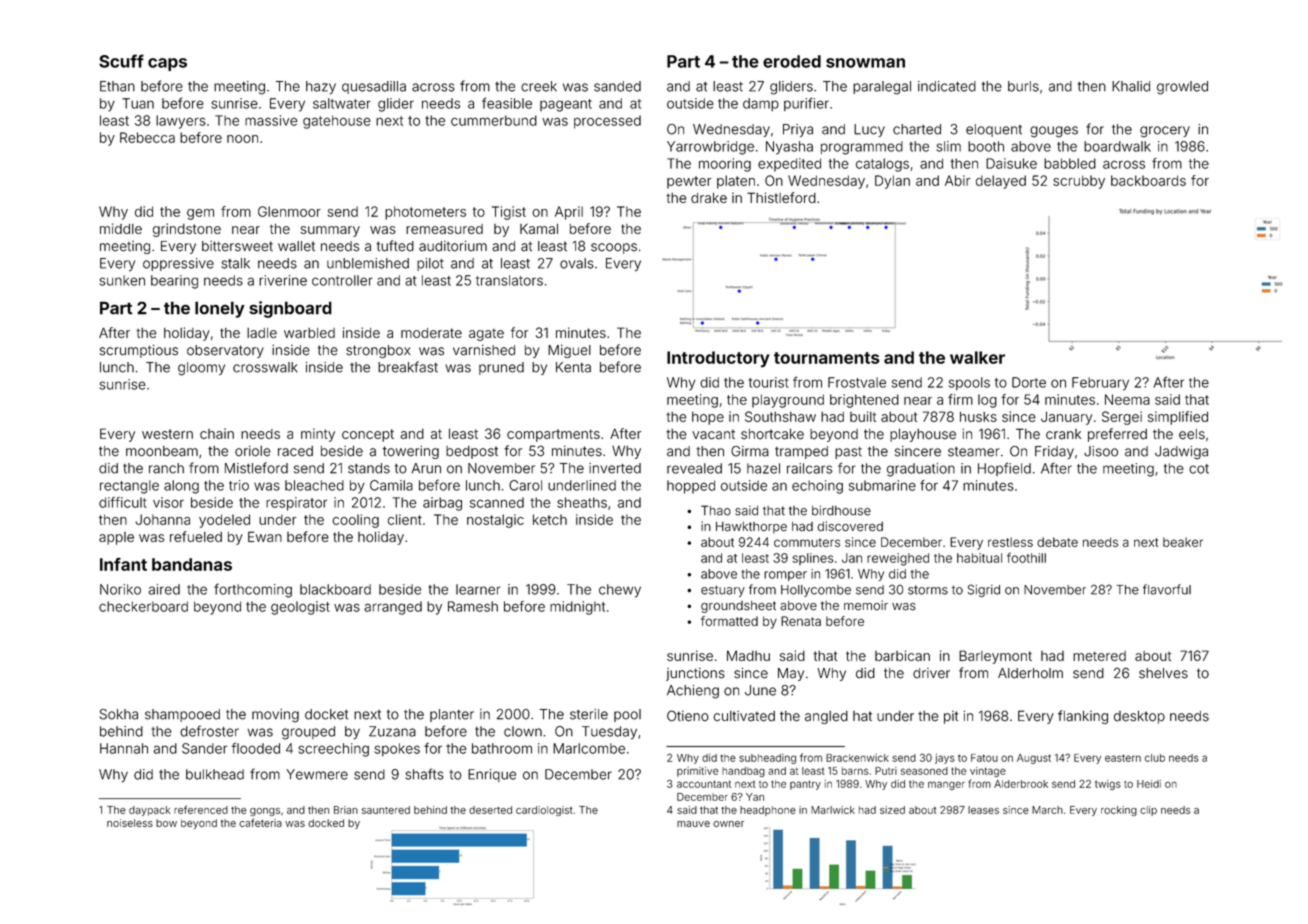 The width and height of the image is (1308, 924). Describe the element at coordinates (761, 104) in the image. I see `damp` at that location.
